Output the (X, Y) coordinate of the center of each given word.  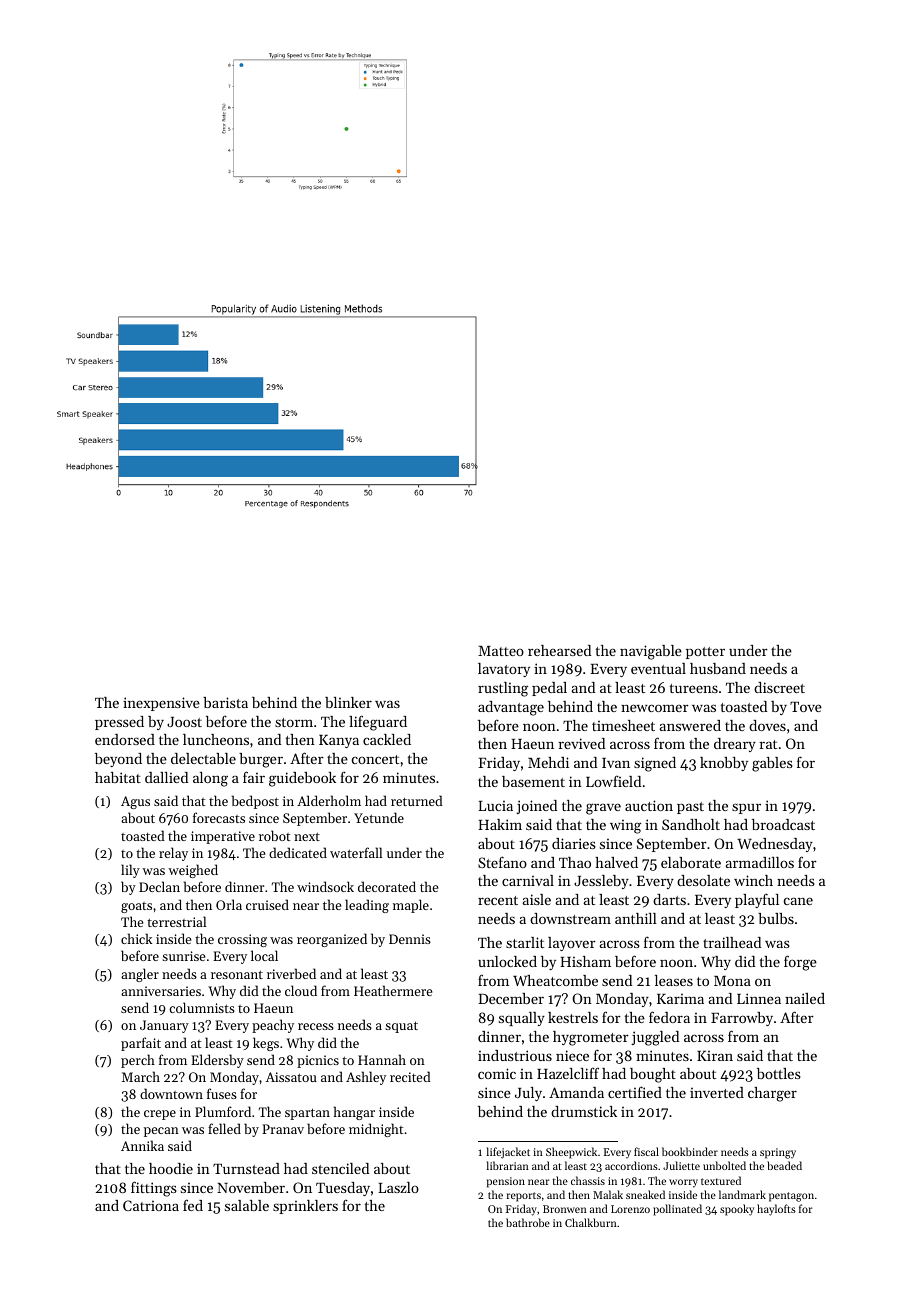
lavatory (504, 670)
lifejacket (508, 1153)
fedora (669, 1017)
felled (224, 1128)
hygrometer (591, 1038)
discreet (779, 687)
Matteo (501, 651)
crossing (242, 940)
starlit (525, 942)
